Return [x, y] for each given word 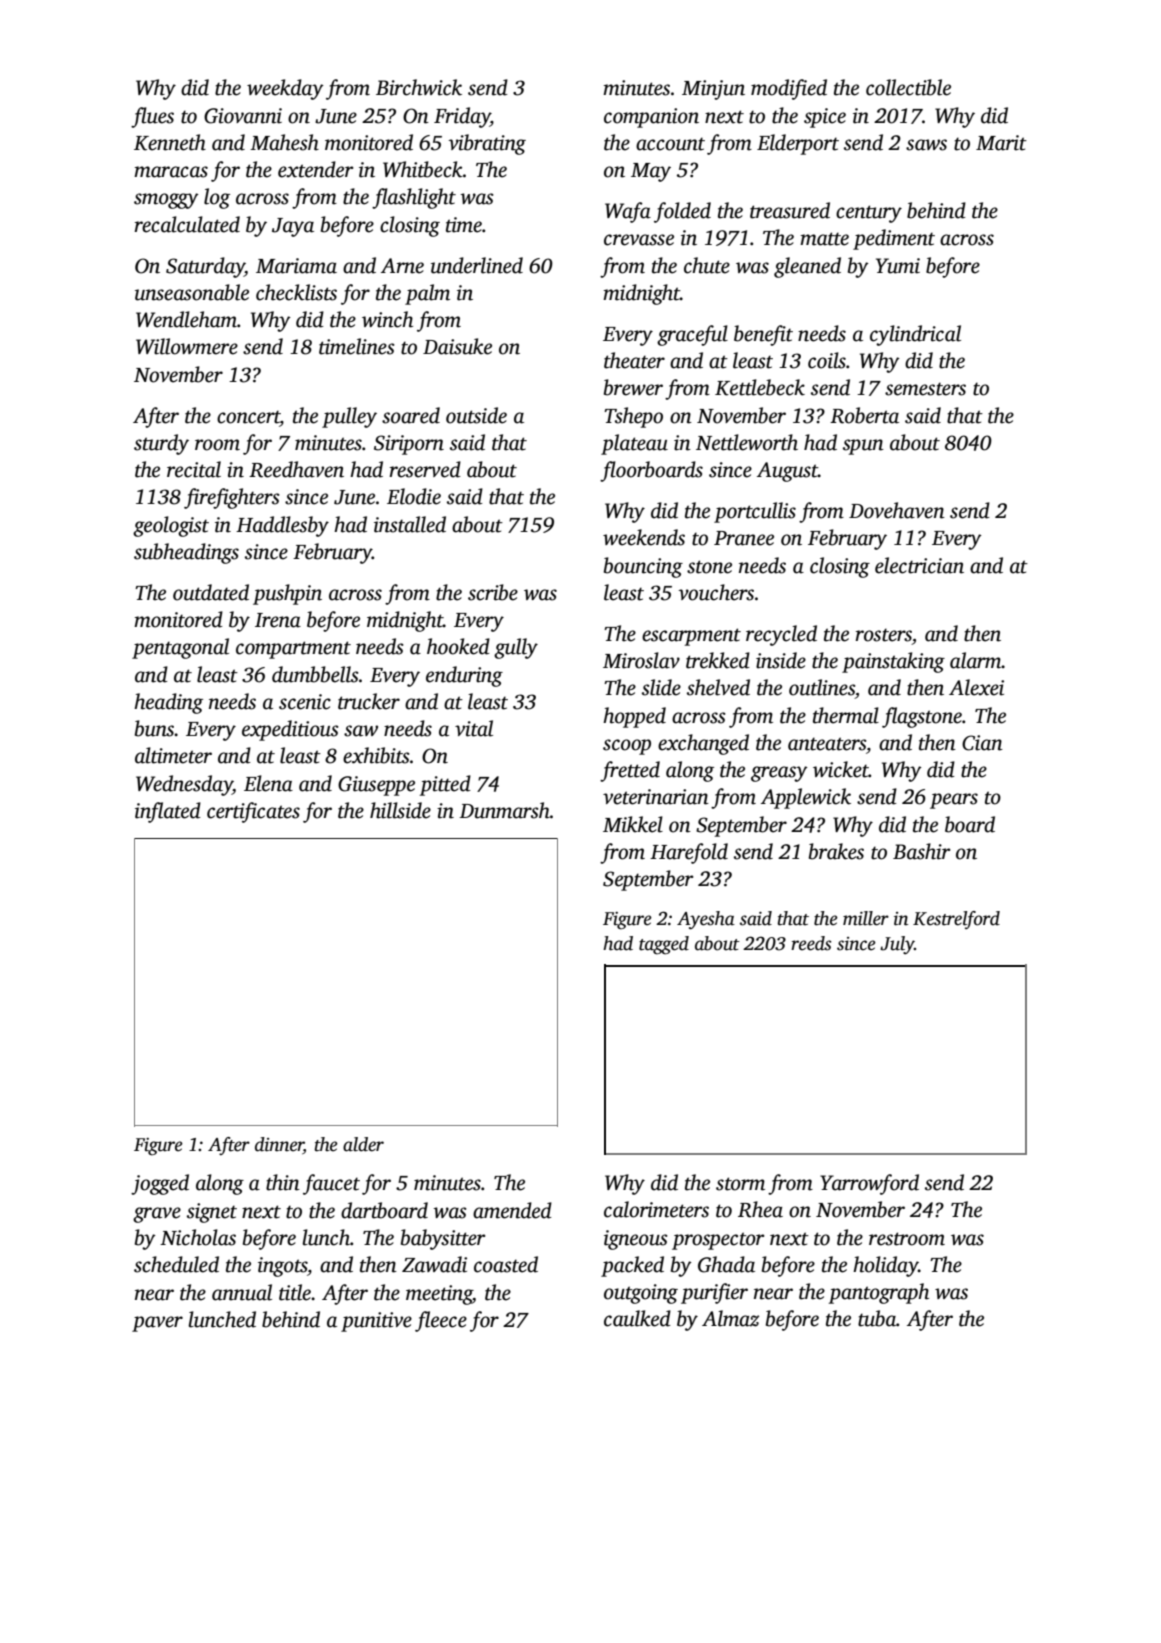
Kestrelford [956, 920]
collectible [908, 87]
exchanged [703, 744]
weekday [285, 89]
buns [155, 728]
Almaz [730, 1318]
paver [157, 1324]
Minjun [713, 90]
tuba [877, 1318]
